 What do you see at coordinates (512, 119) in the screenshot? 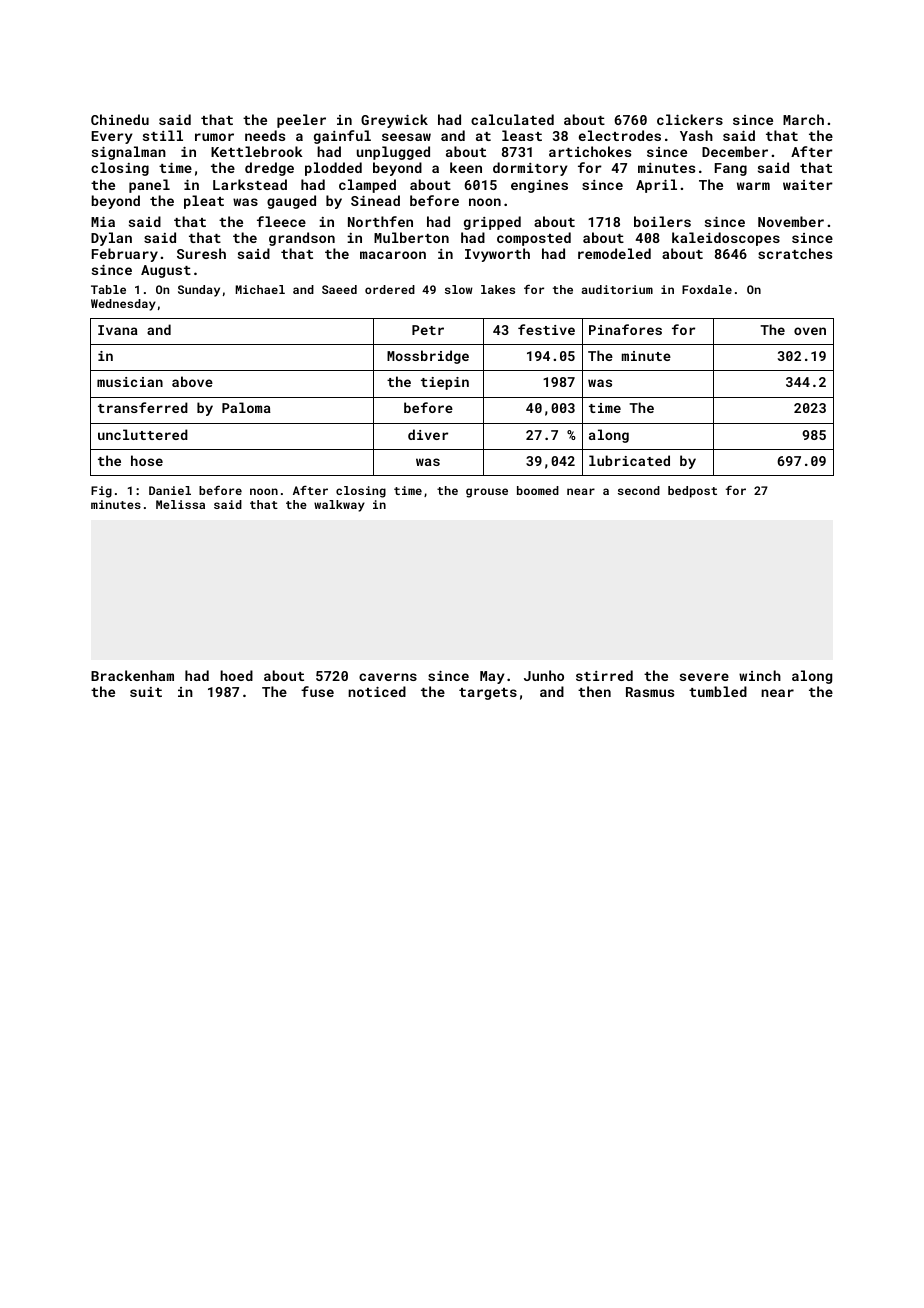
I see `calculated` at bounding box center [512, 119].
